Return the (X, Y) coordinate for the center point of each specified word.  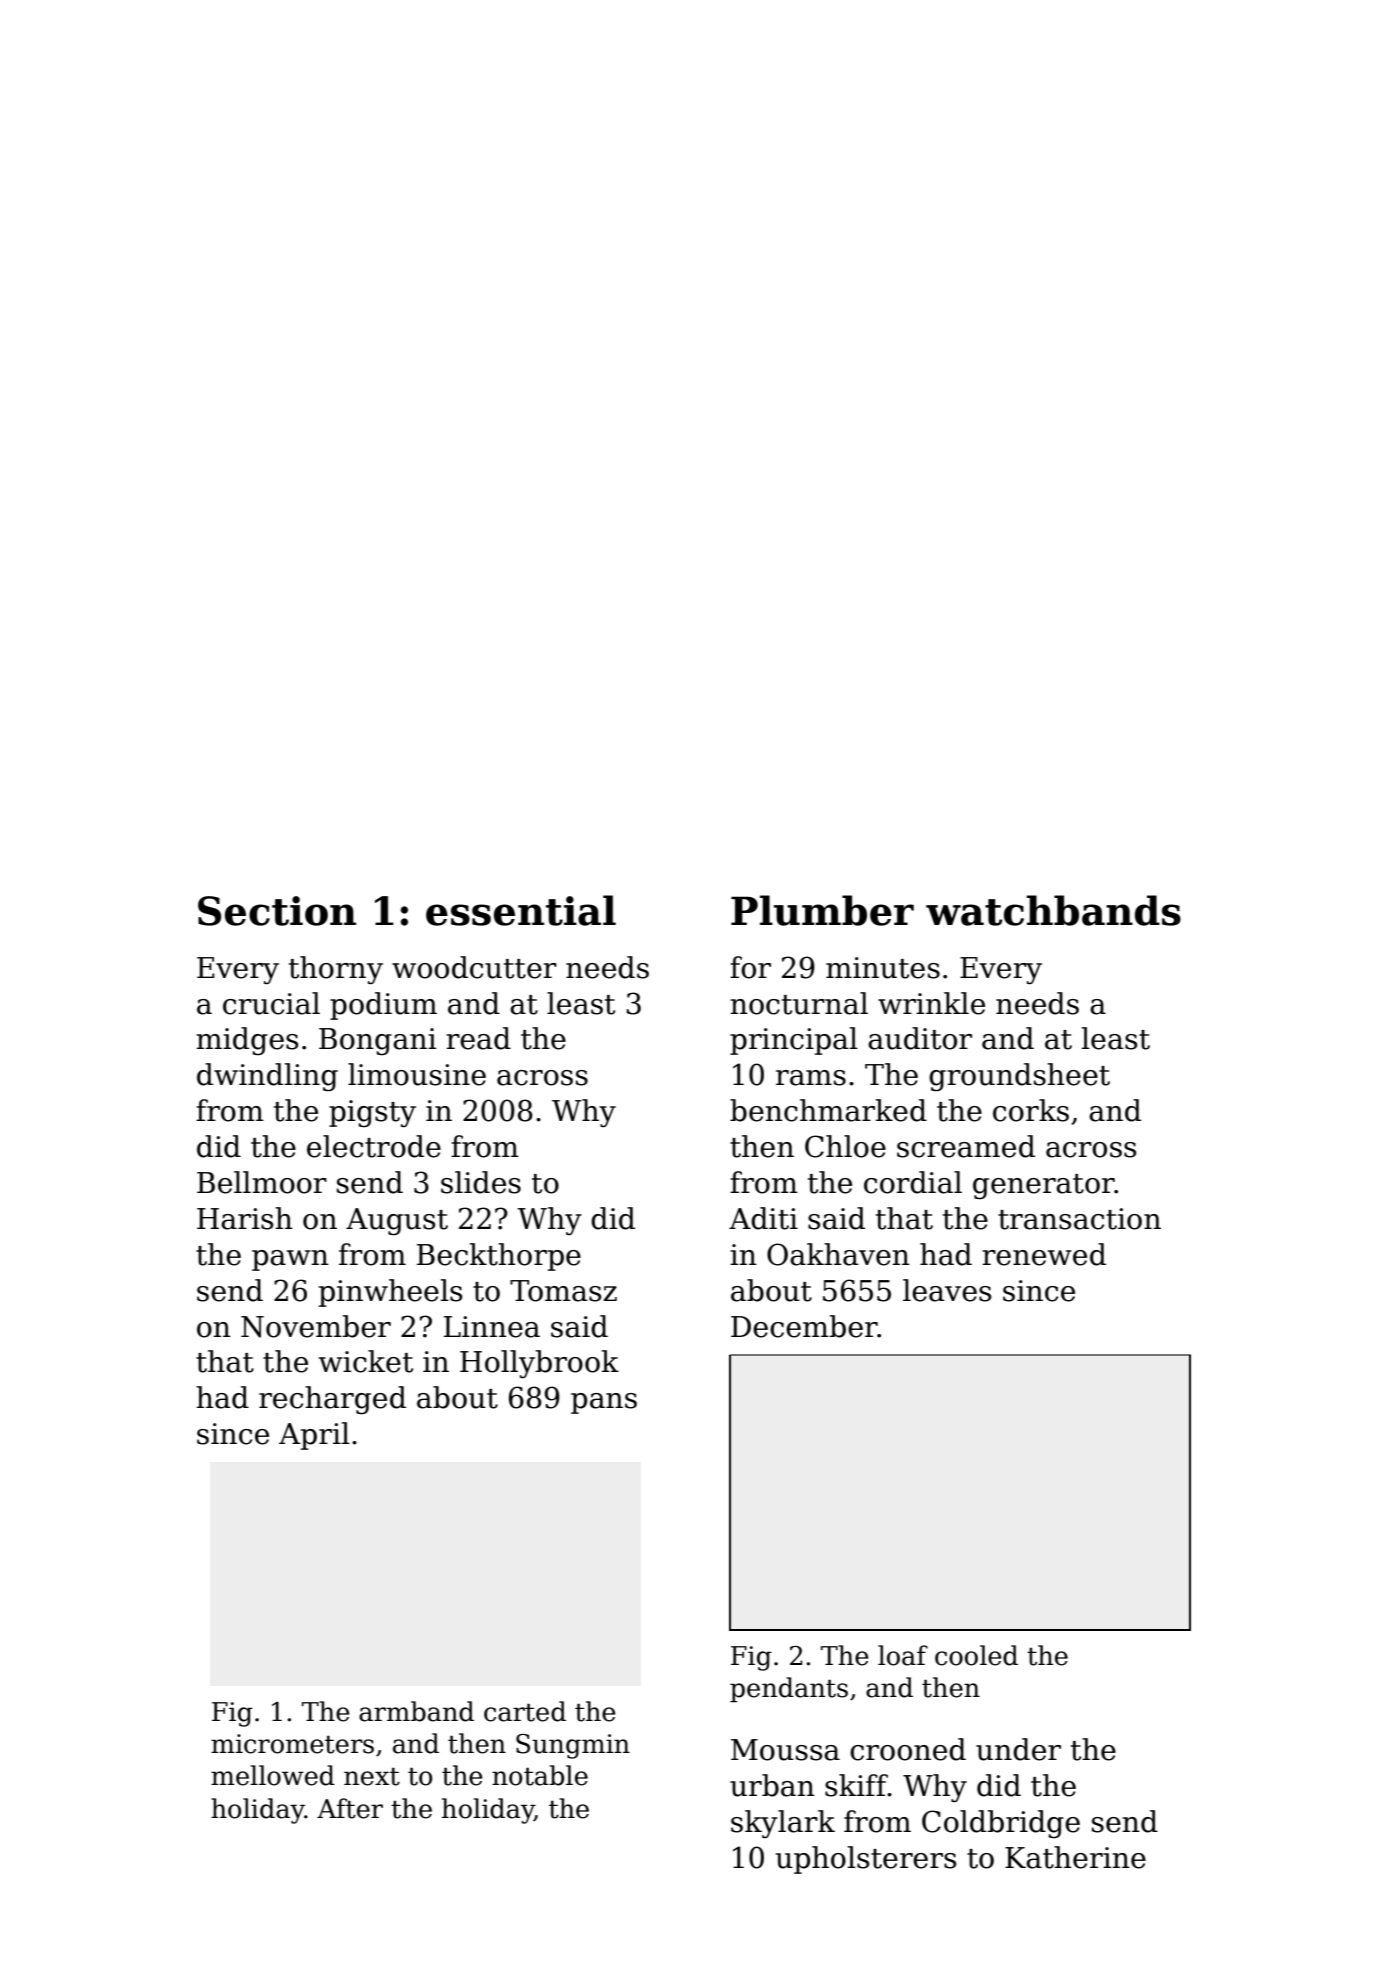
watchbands (1053, 910)
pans (604, 1403)
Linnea (492, 1327)
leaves (947, 1290)
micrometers (292, 1744)
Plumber (822, 910)
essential (521, 910)
